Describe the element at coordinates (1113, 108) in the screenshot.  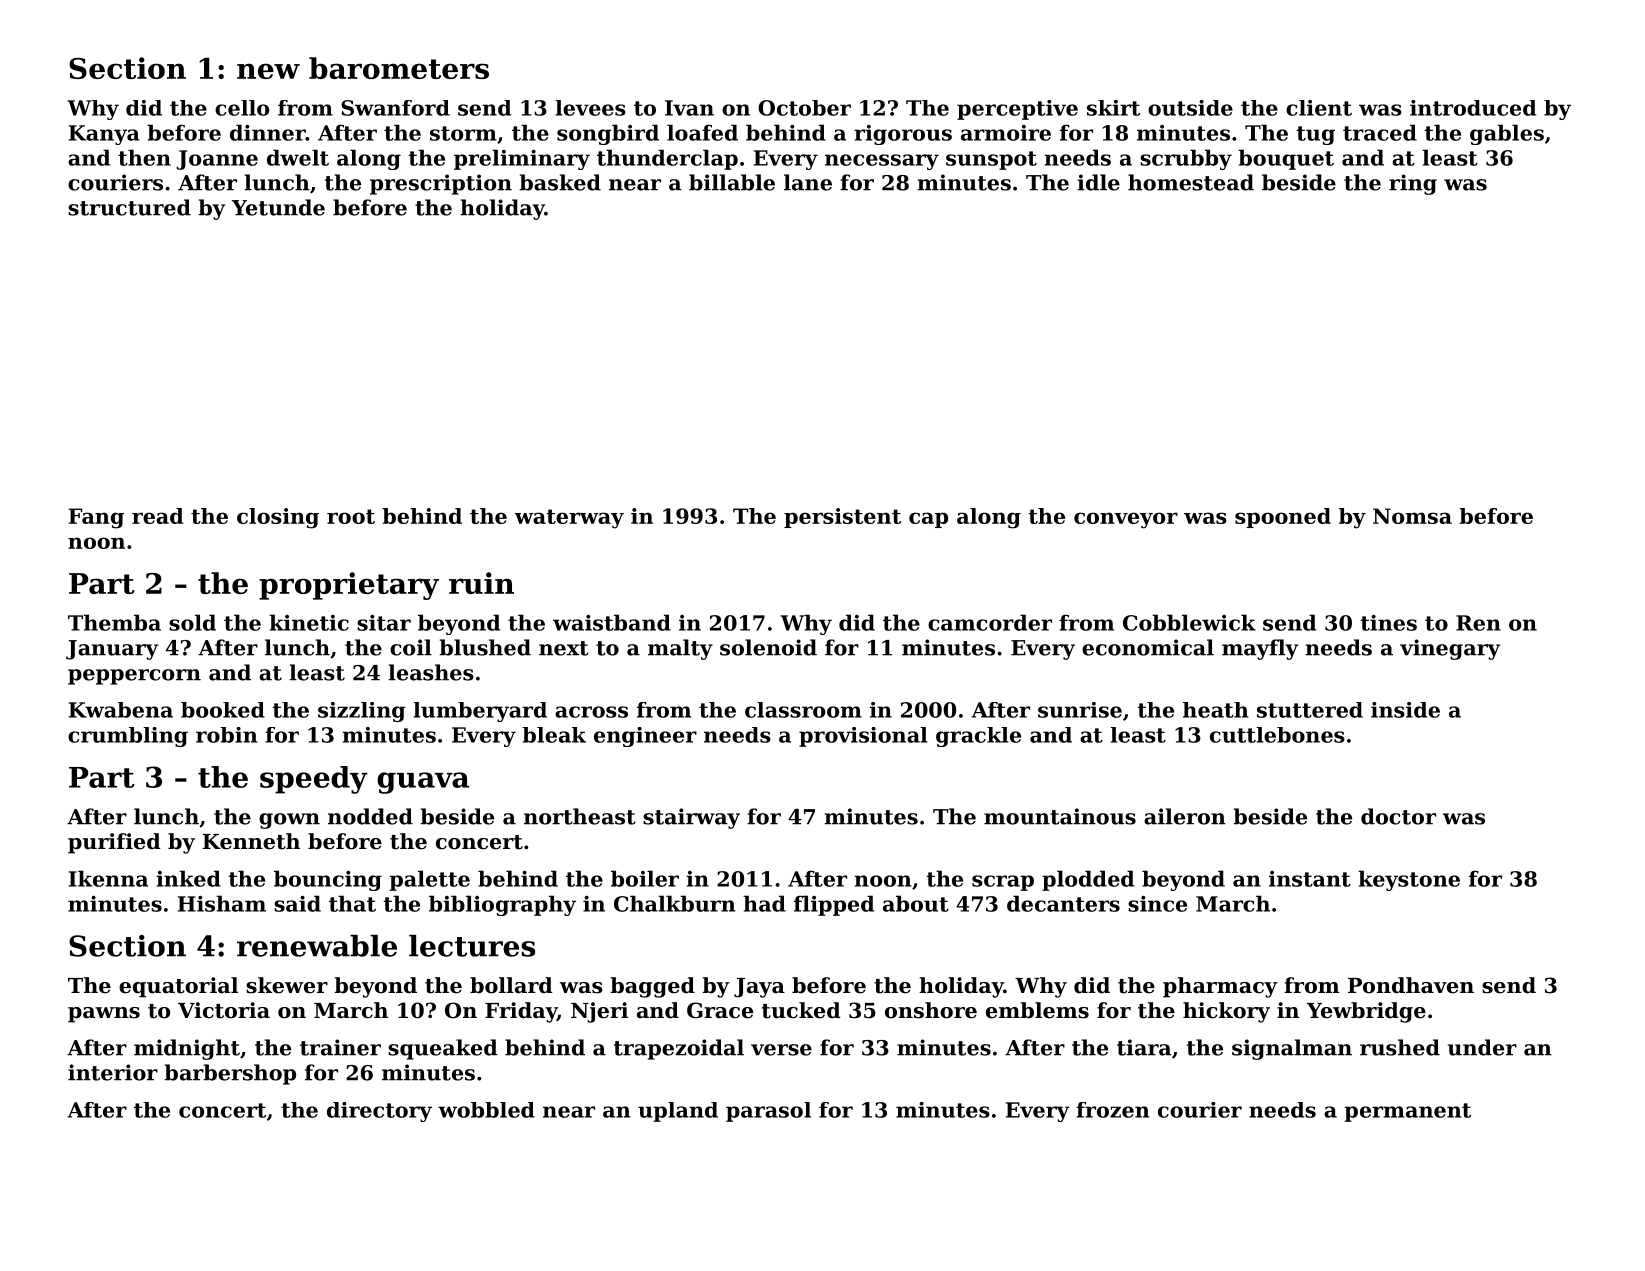
I see `skirt` at that location.
